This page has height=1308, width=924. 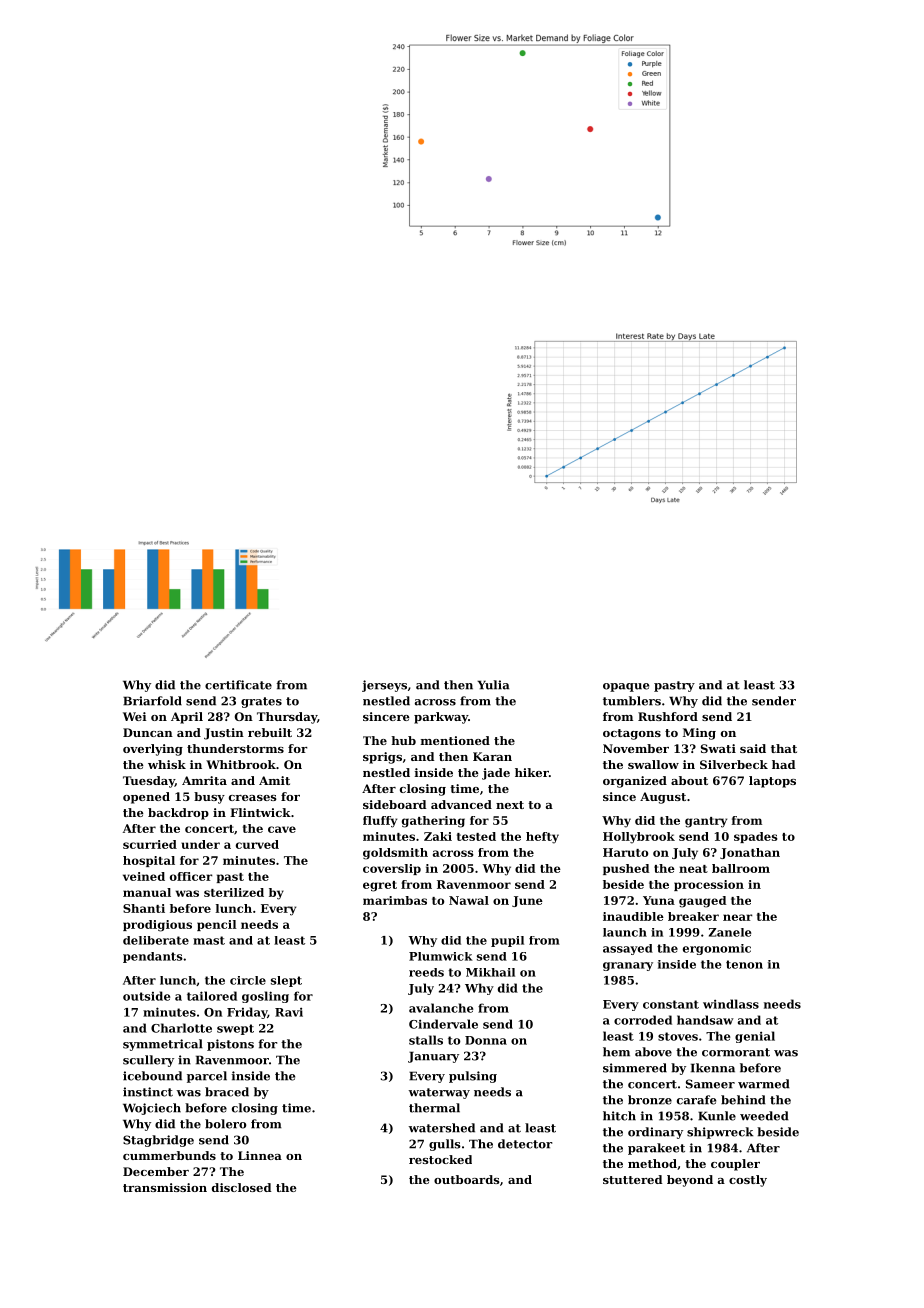 I want to click on instinct, so click(x=148, y=1092).
